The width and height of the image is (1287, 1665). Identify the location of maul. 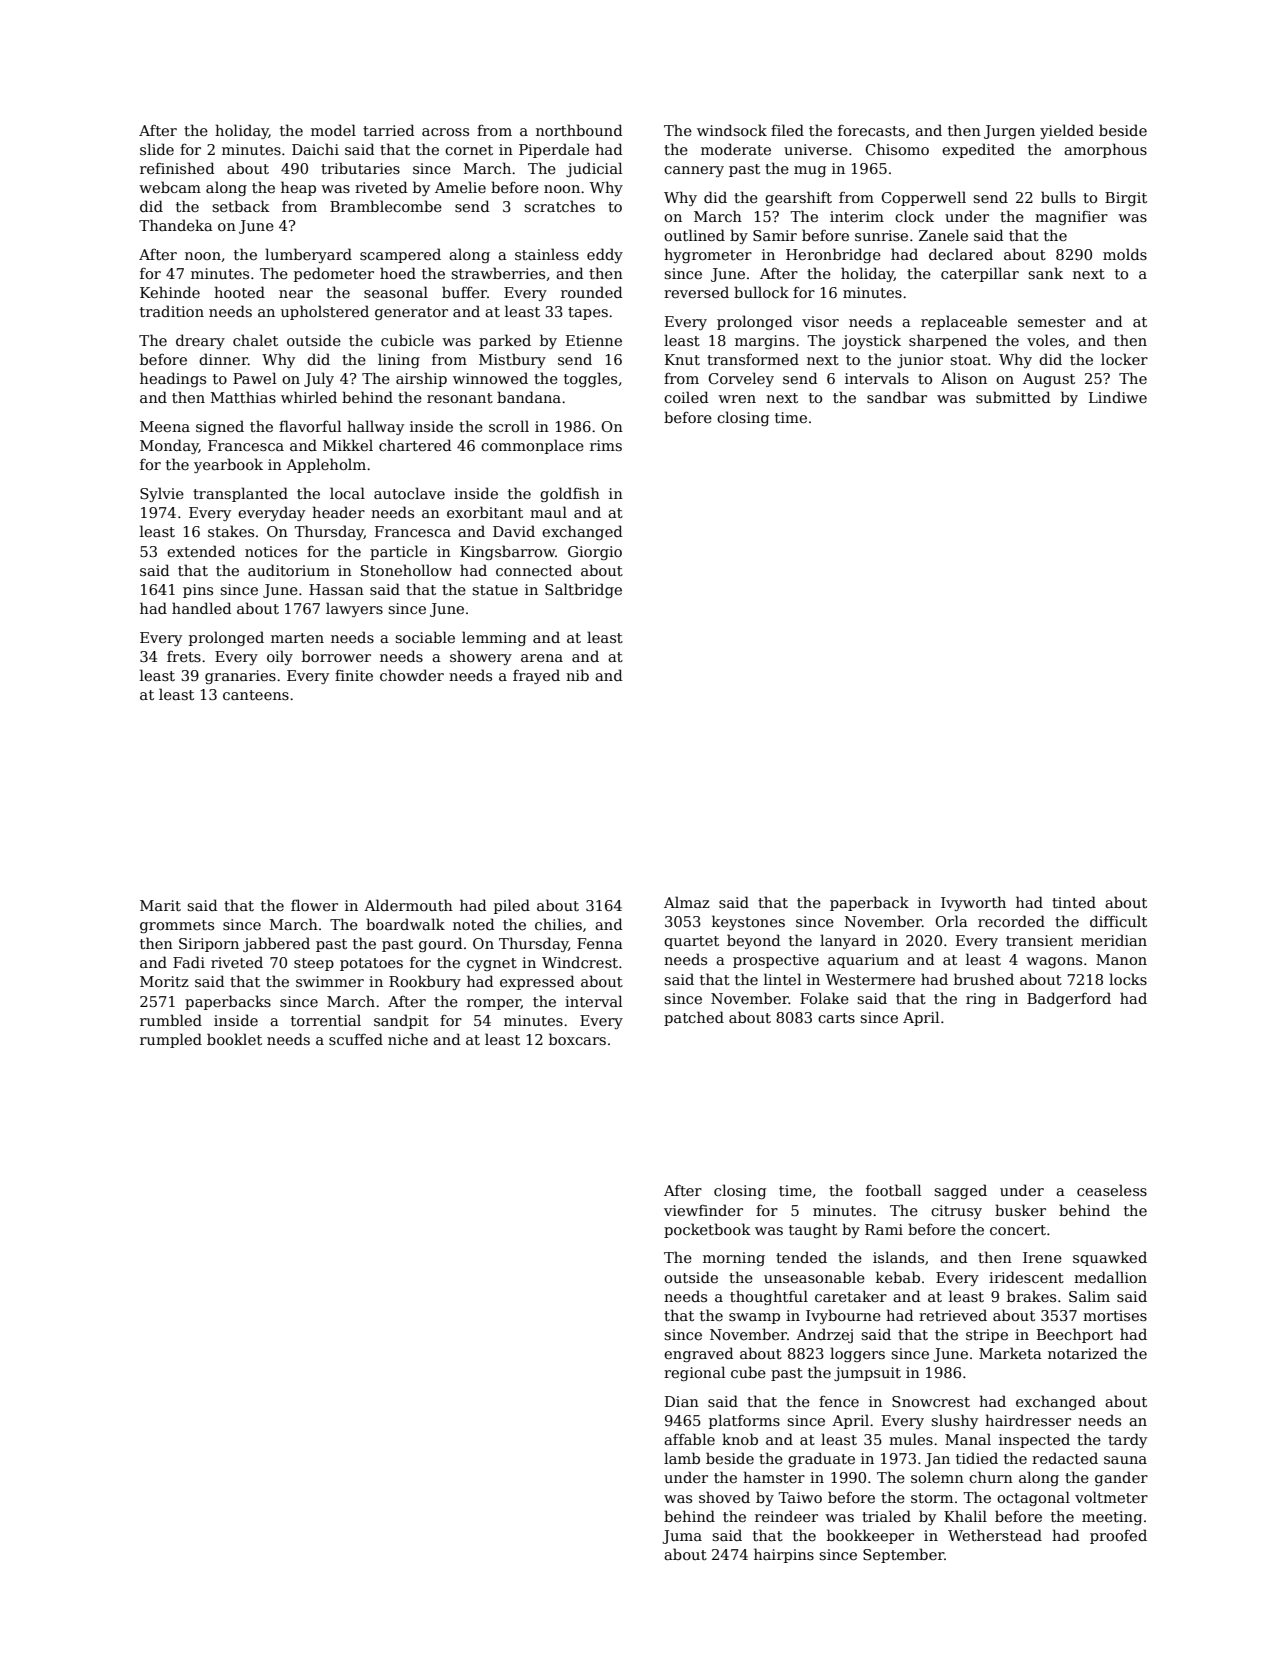
(548, 512).
